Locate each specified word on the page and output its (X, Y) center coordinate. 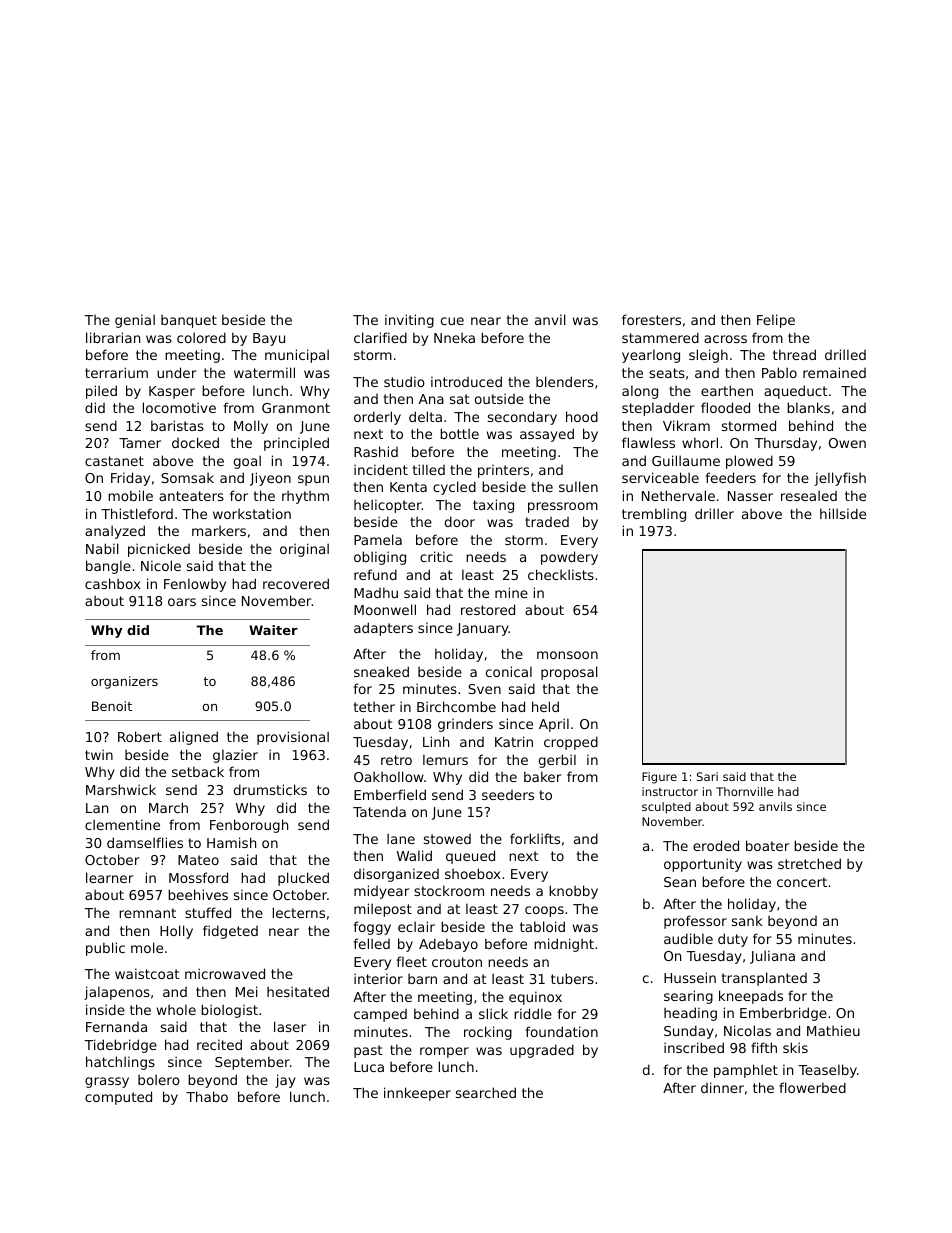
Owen (847, 443)
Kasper (172, 392)
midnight (564, 945)
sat (460, 399)
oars (182, 602)
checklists (561, 574)
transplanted (764, 979)
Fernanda (116, 1027)
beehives (198, 894)
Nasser (750, 496)
